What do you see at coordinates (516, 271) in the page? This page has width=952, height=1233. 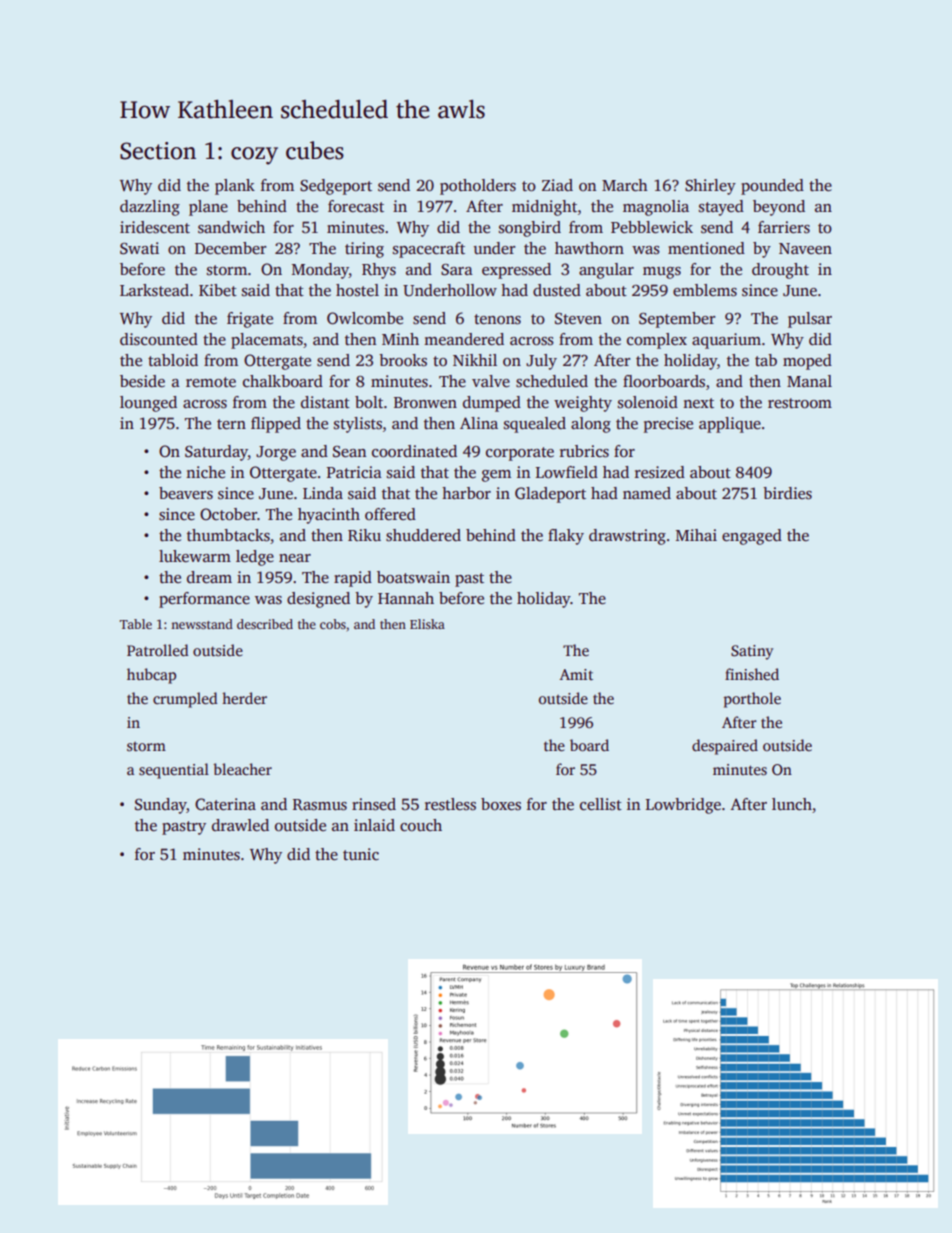 I see `expressed` at bounding box center [516, 271].
